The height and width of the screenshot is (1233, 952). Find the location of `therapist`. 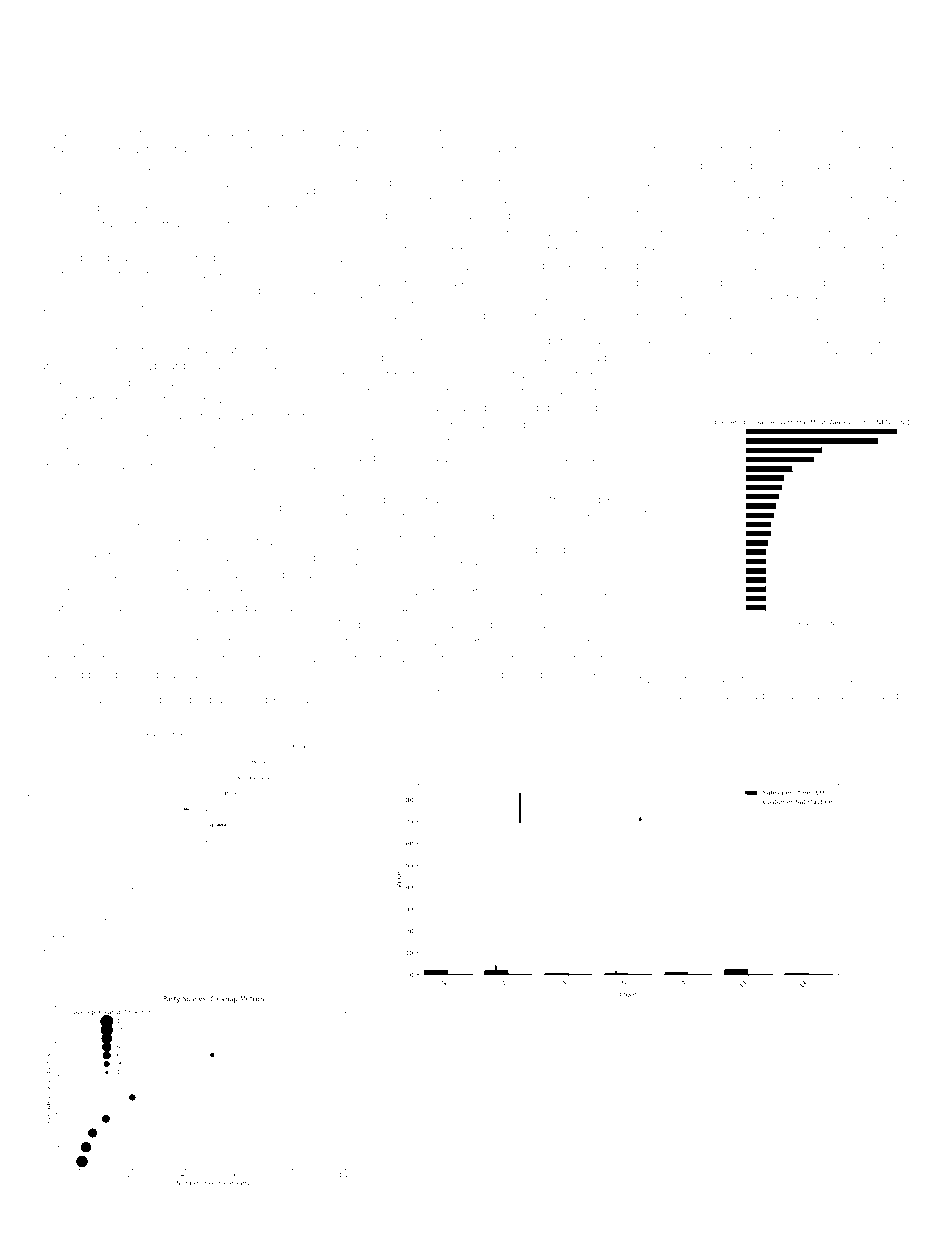

therapist is located at coordinates (554, 216).
